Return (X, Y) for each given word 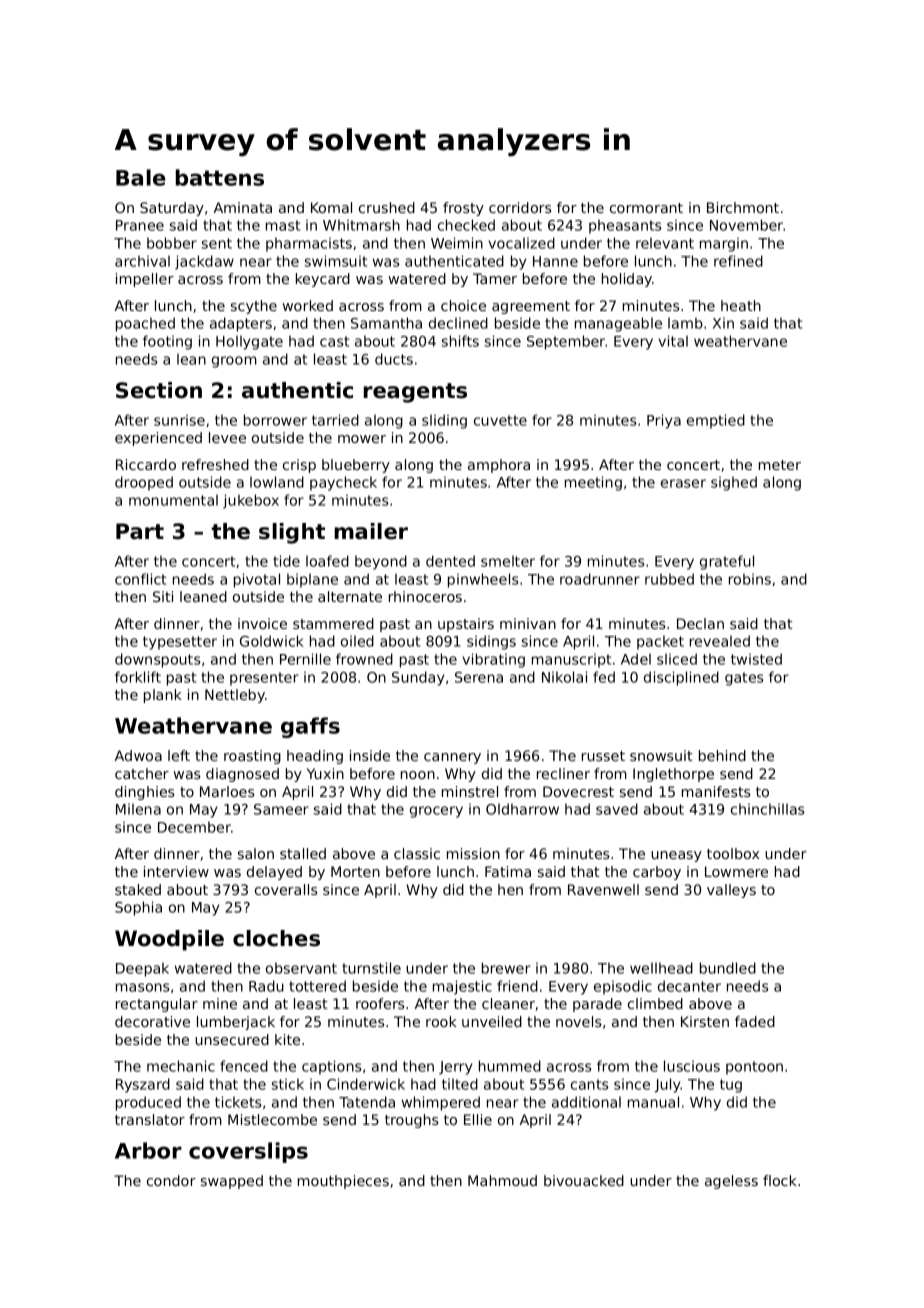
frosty (463, 209)
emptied (716, 421)
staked (138, 889)
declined (458, 323)
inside (370, 755)
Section (159, 390)
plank (163, 696)
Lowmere (736, 871)
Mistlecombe (272, 1119)
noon (418, 775)
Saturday (172, 209)
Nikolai (564, 677)
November (746, 225)
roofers (380, 1003)
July (668, 1085)
